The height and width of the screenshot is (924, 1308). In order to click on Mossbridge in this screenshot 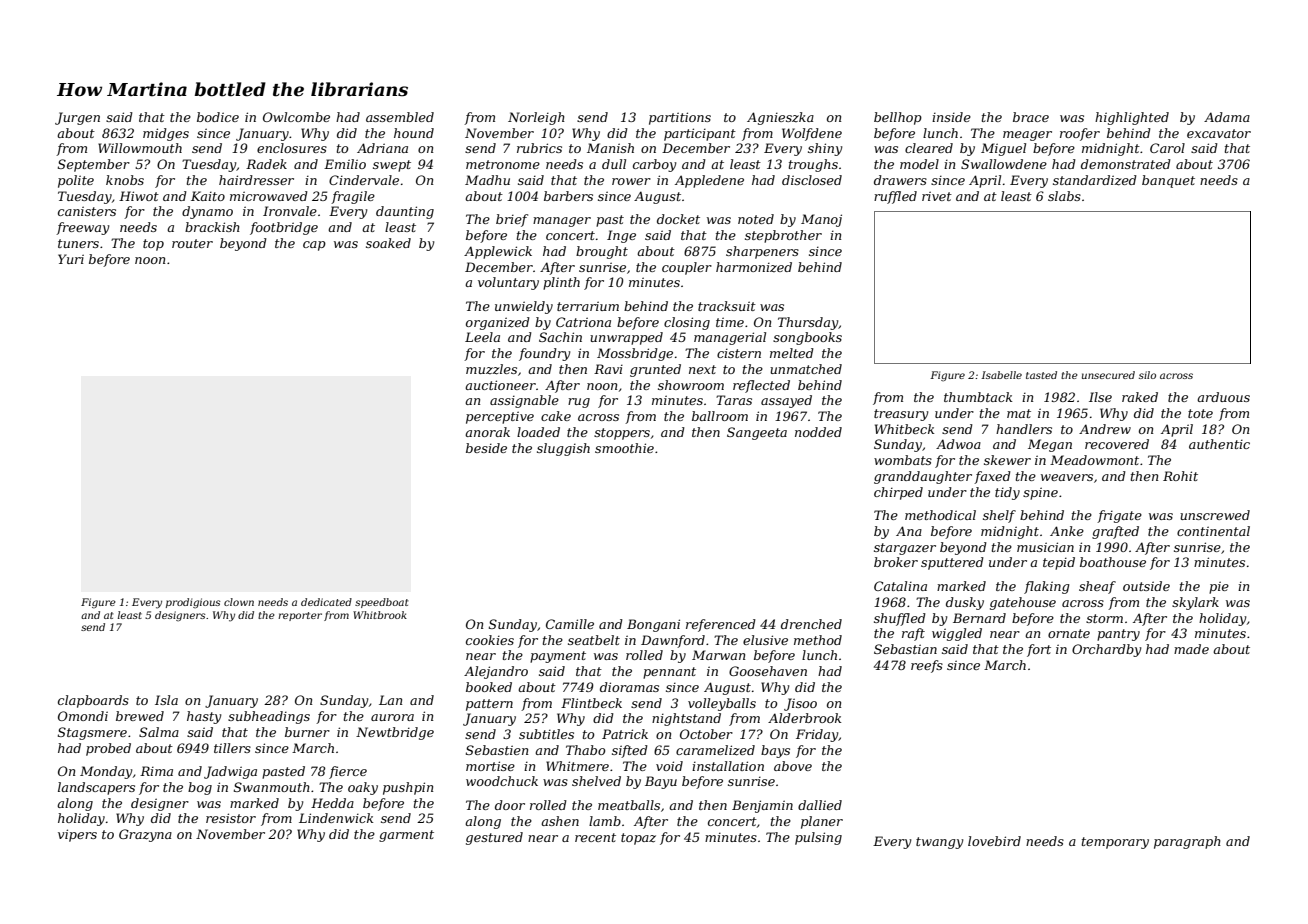, I will do `click(635, 354)`.
